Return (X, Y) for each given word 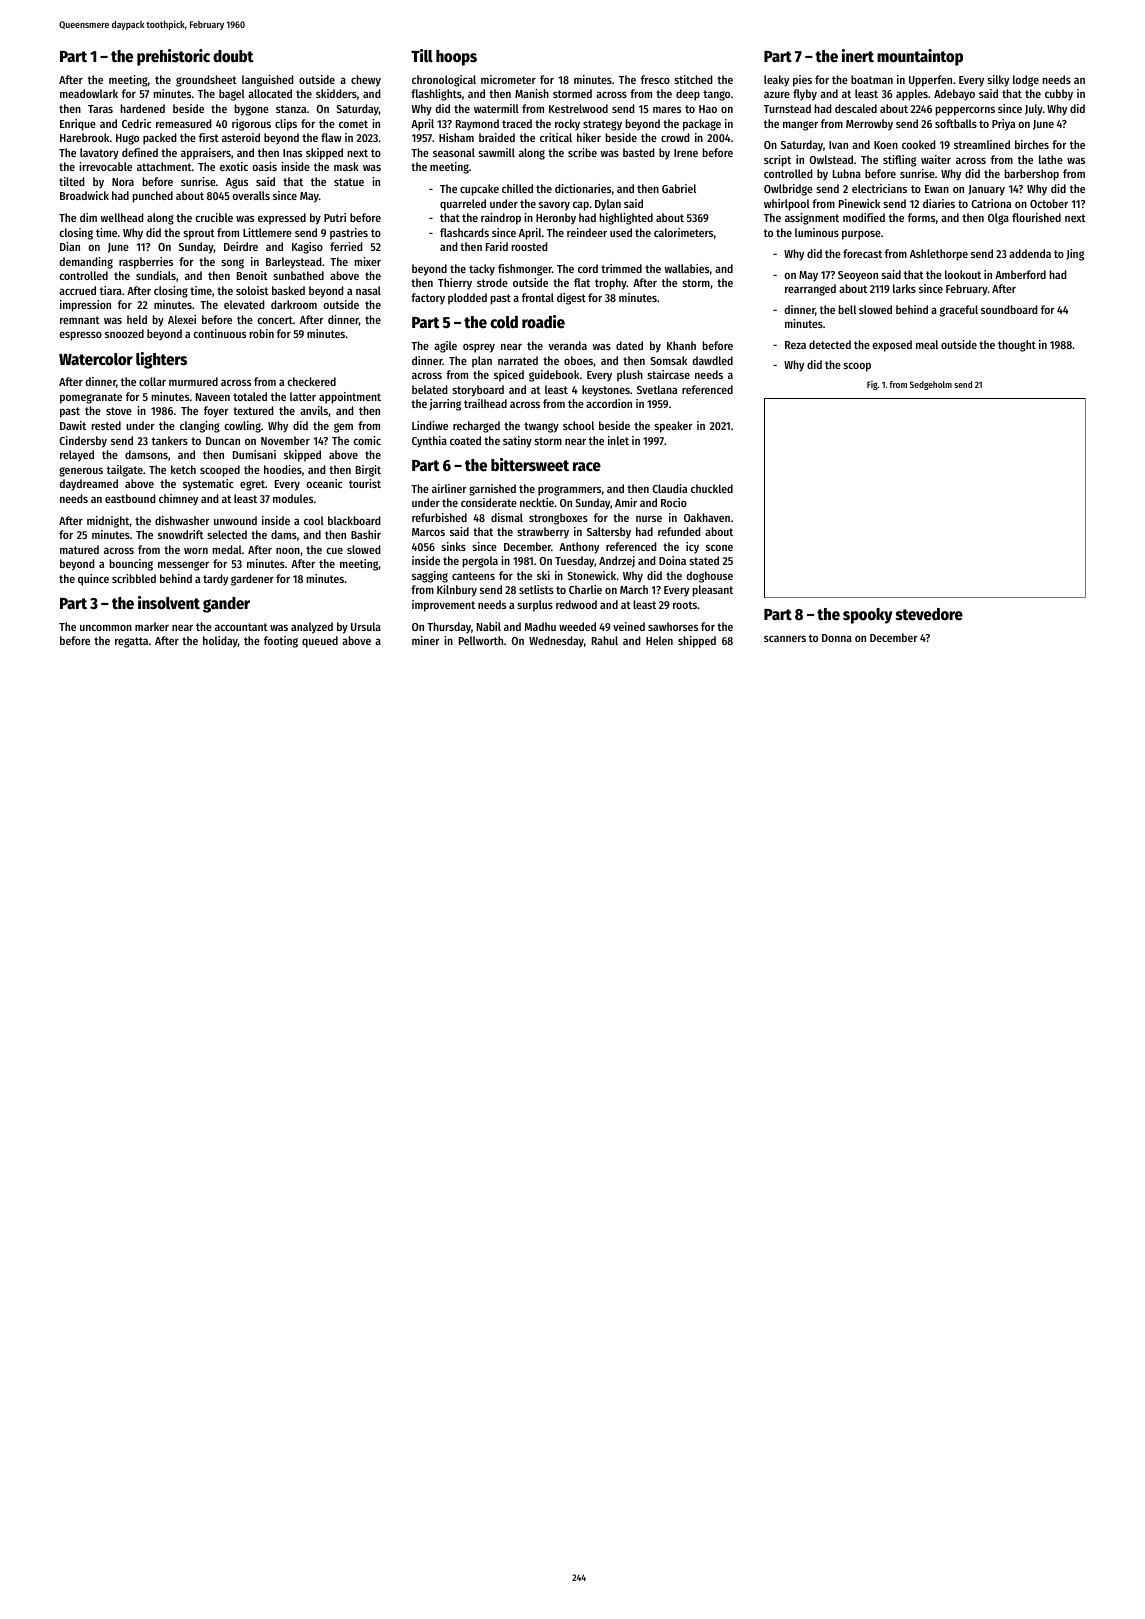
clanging (200, 427)
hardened (143, 108)
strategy (602, 125)
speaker (673, 427)
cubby (1059, 95)
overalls (251, 195)
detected (830, 344)
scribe (582, 152)
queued (320, 642)
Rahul (605, 640)
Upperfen (930, 81)
